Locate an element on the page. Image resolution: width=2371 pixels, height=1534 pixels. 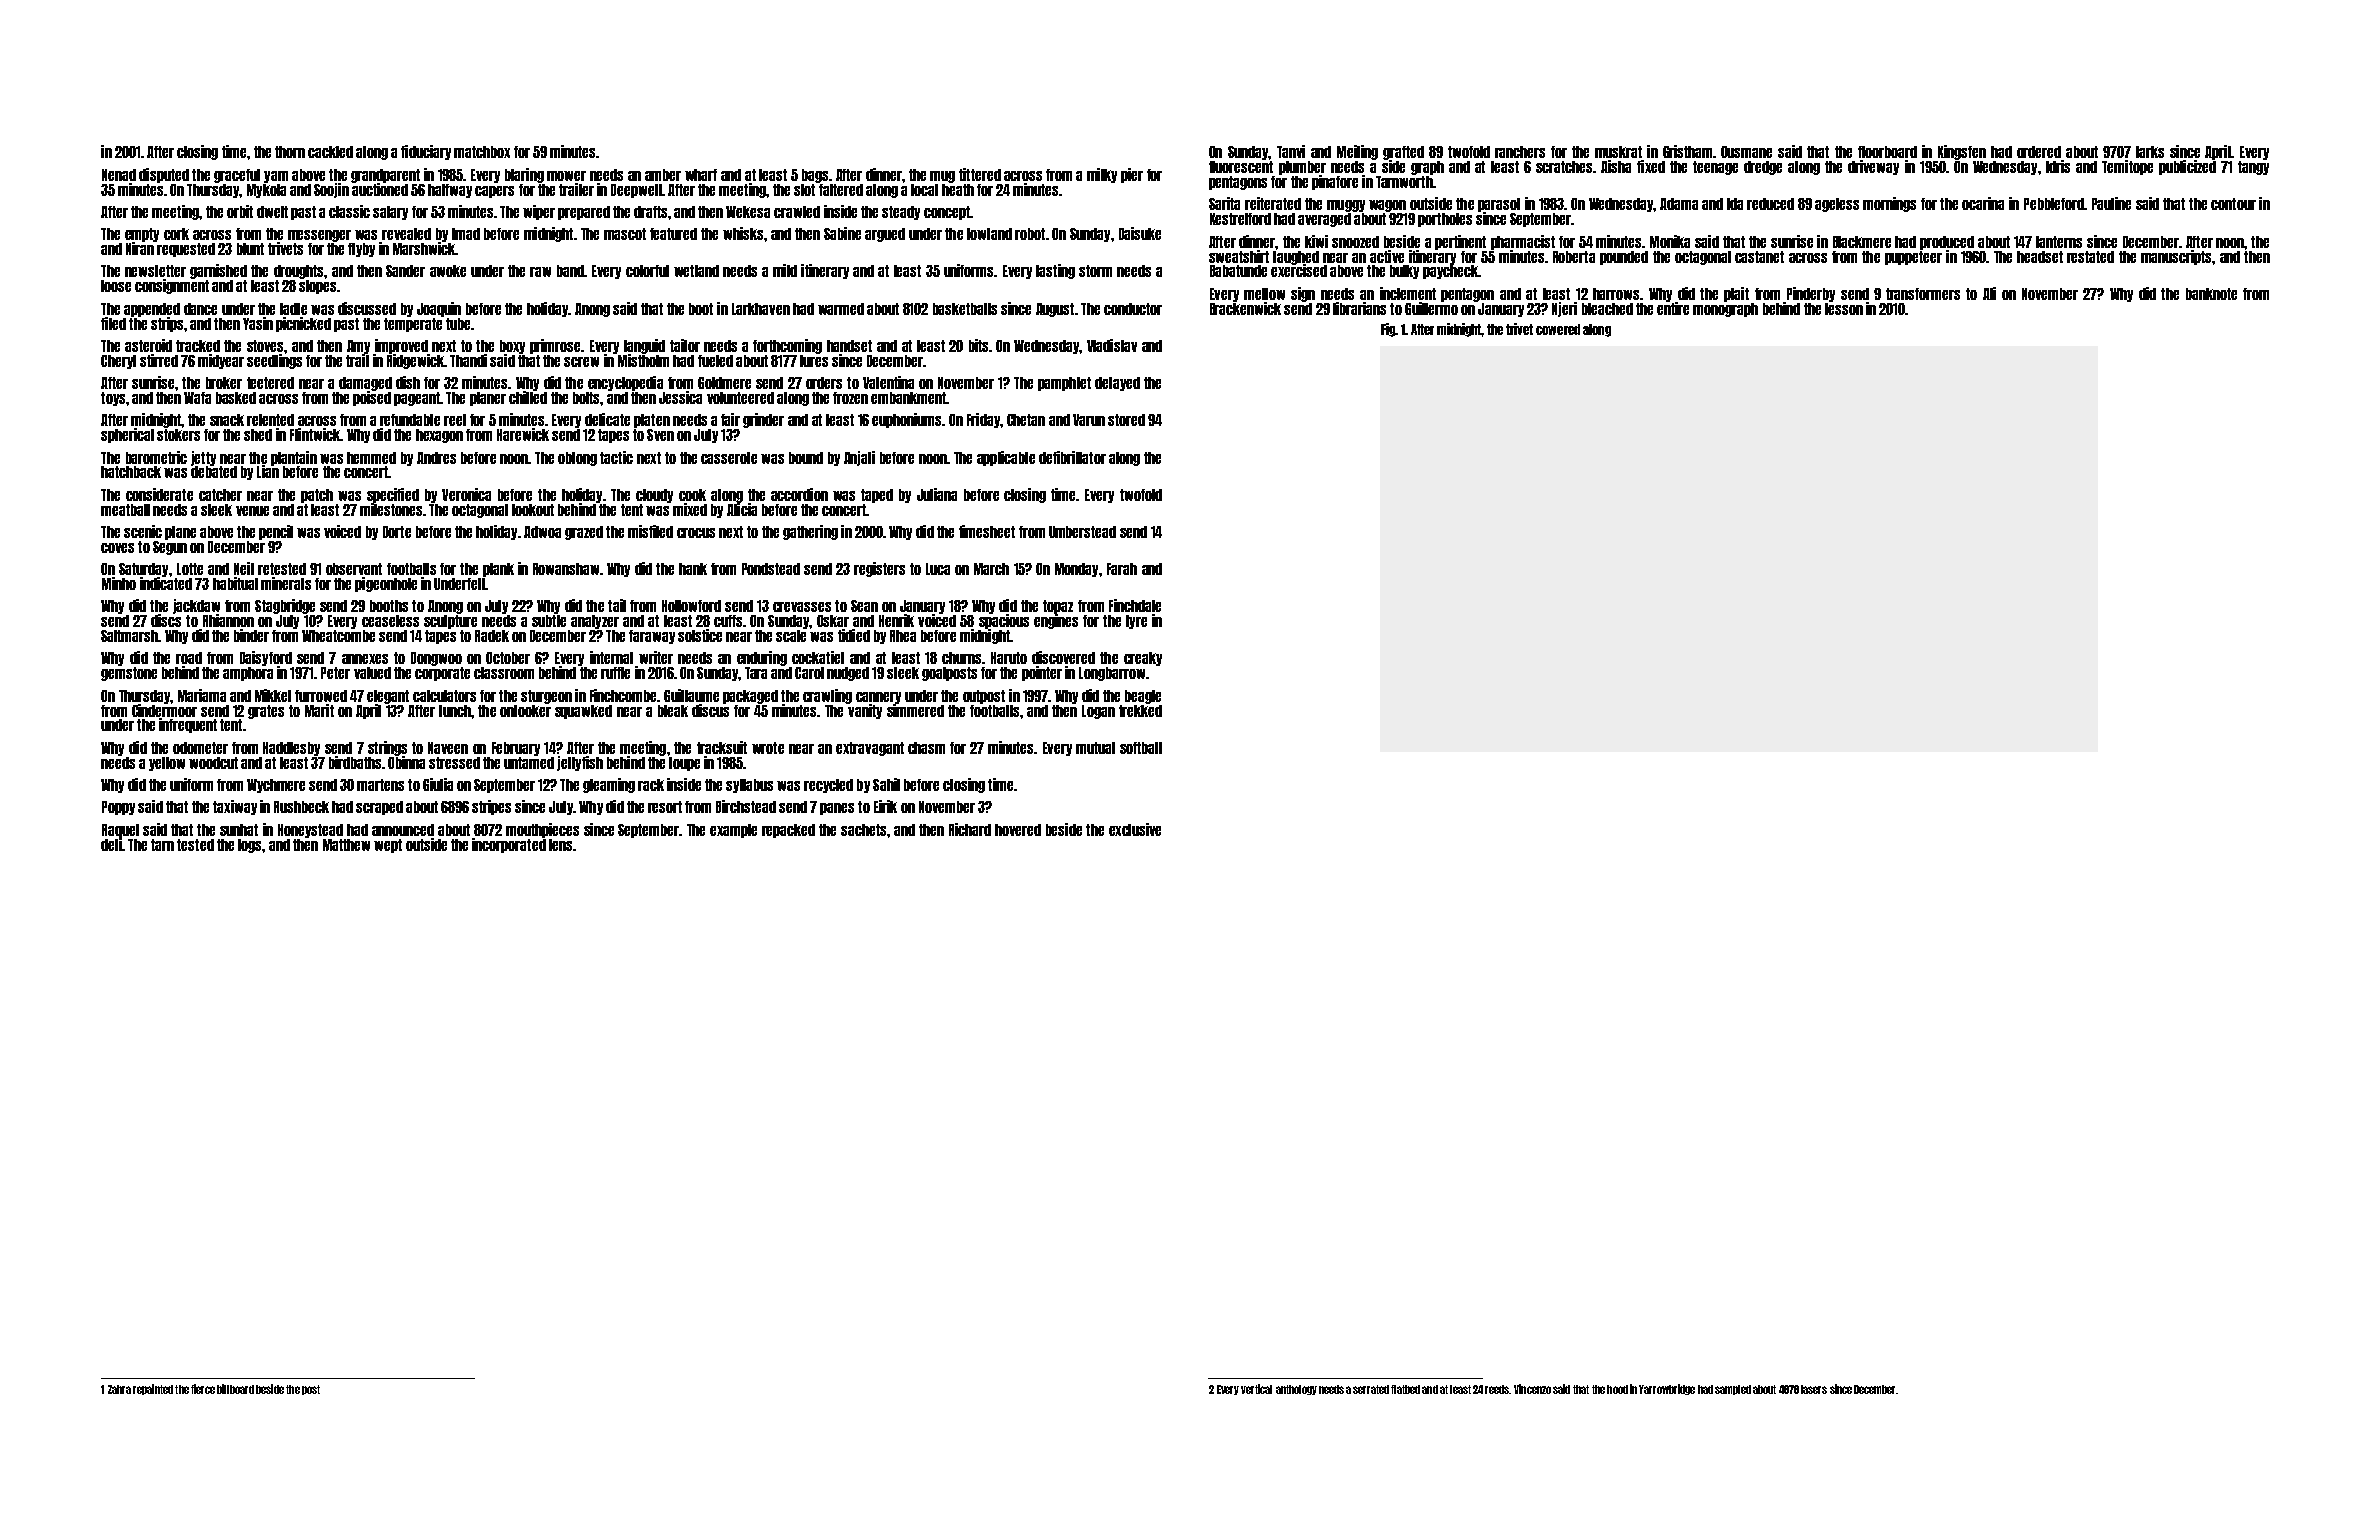
Gristham is located at coordinates (1687, 151).
